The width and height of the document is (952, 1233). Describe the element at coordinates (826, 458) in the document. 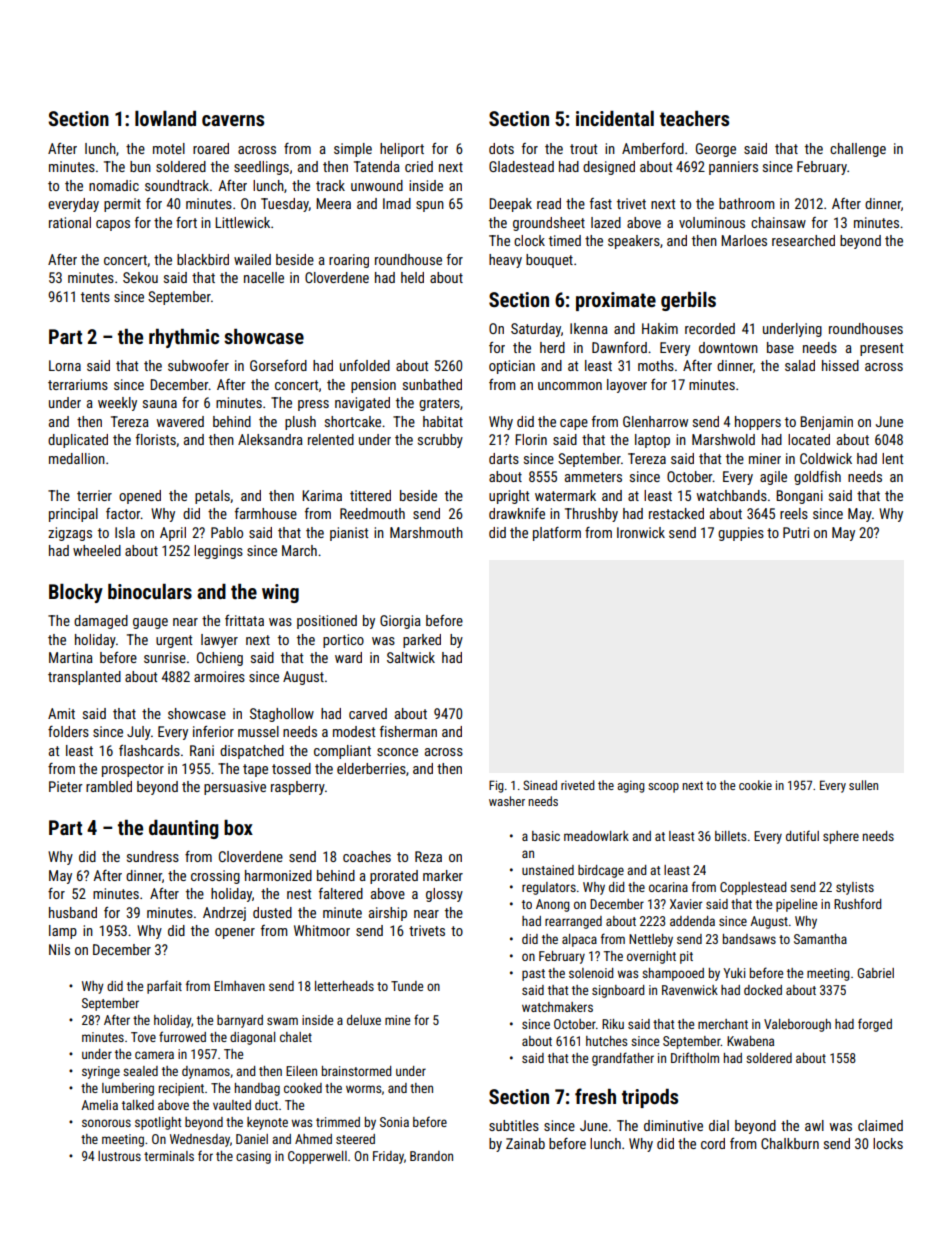

I see `Coldwick` at that location.
